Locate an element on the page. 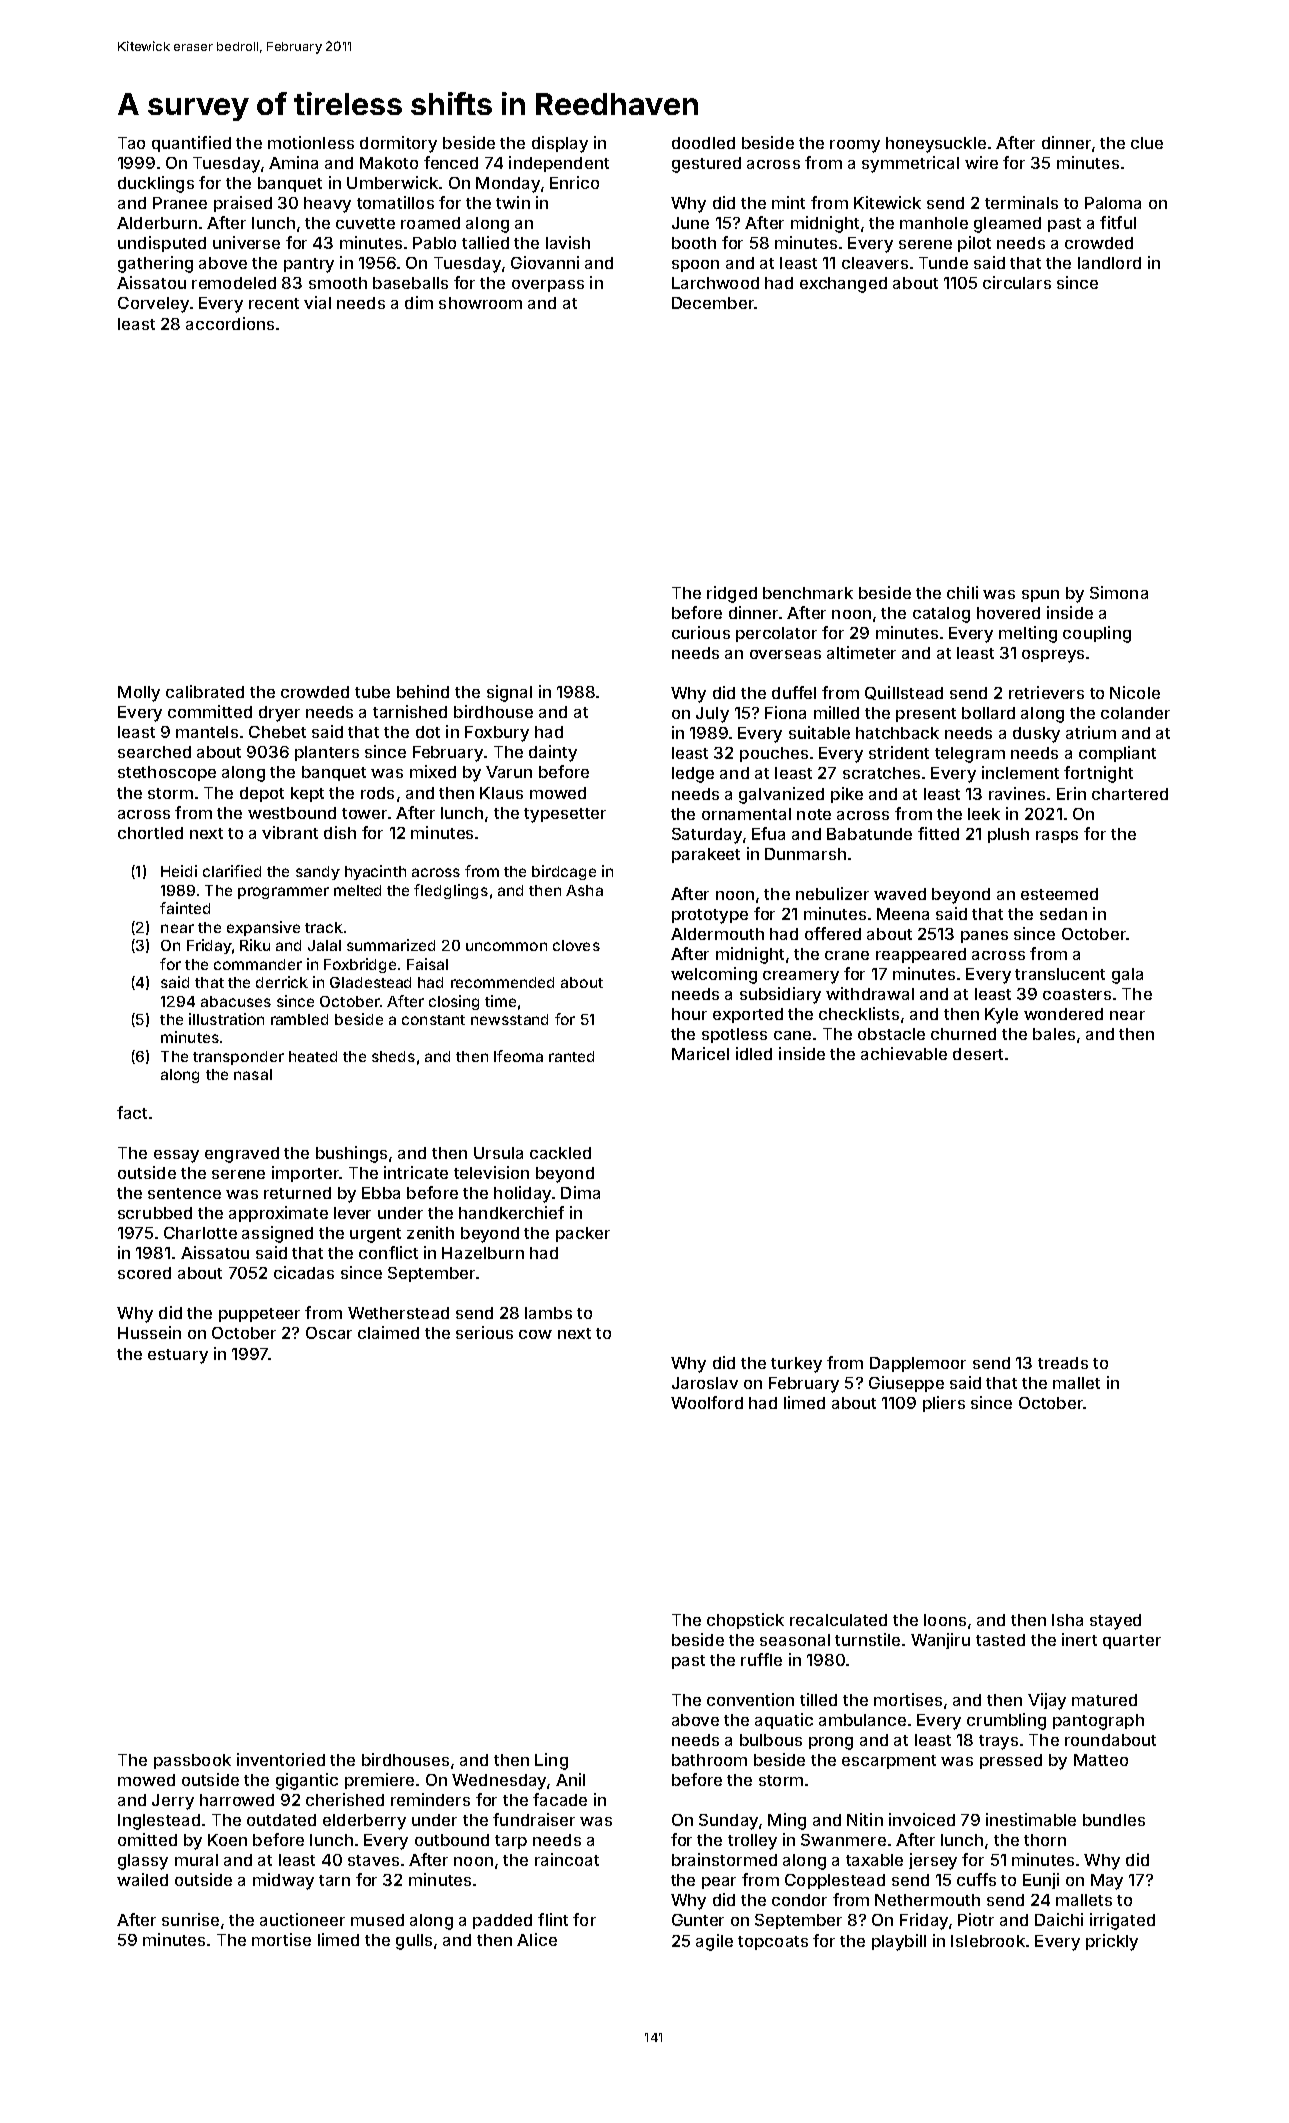  dormitory is located at coordinates (398, 144).
